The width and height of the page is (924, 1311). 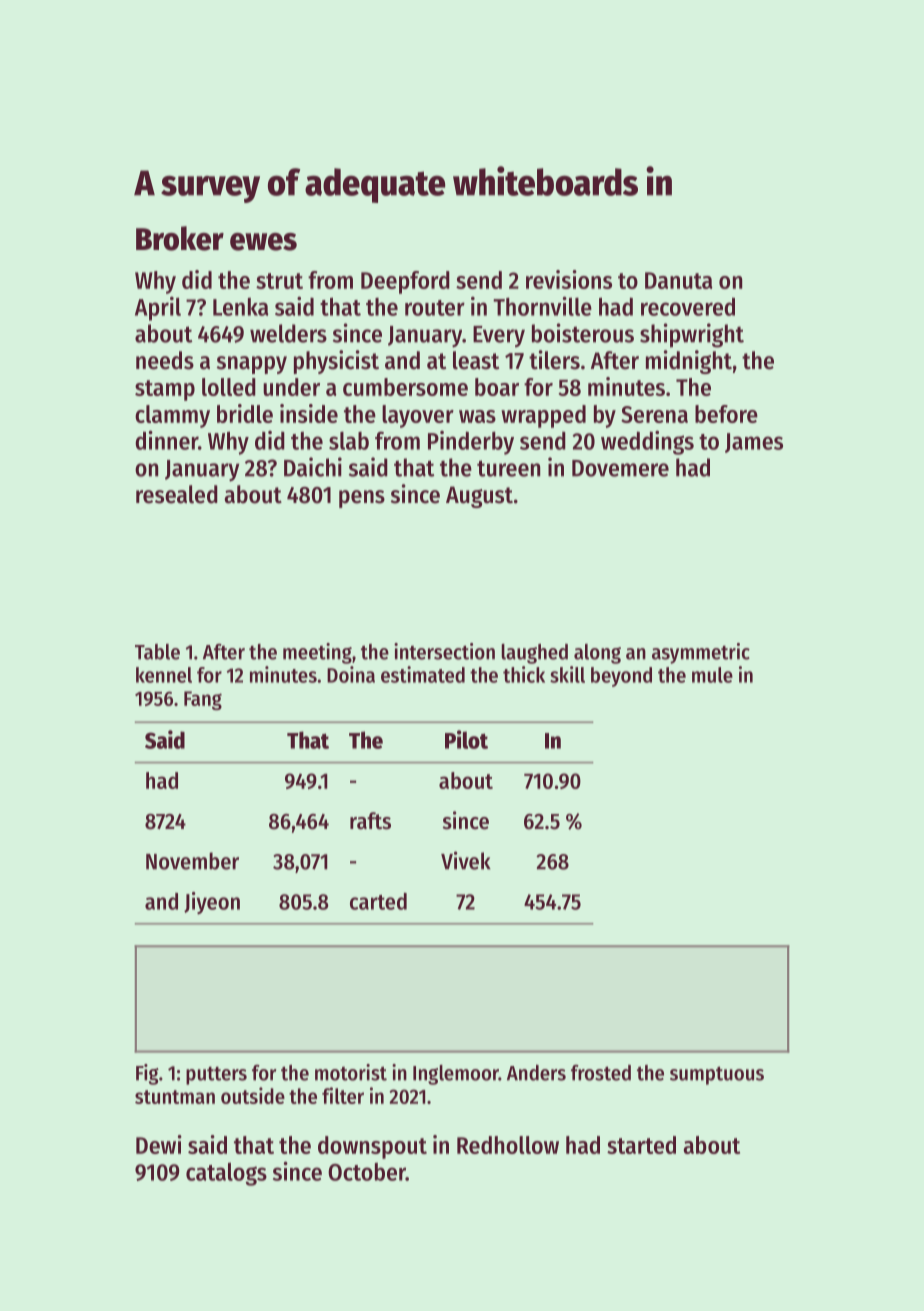 I want to click on inside, so click(x=309, y=413).
